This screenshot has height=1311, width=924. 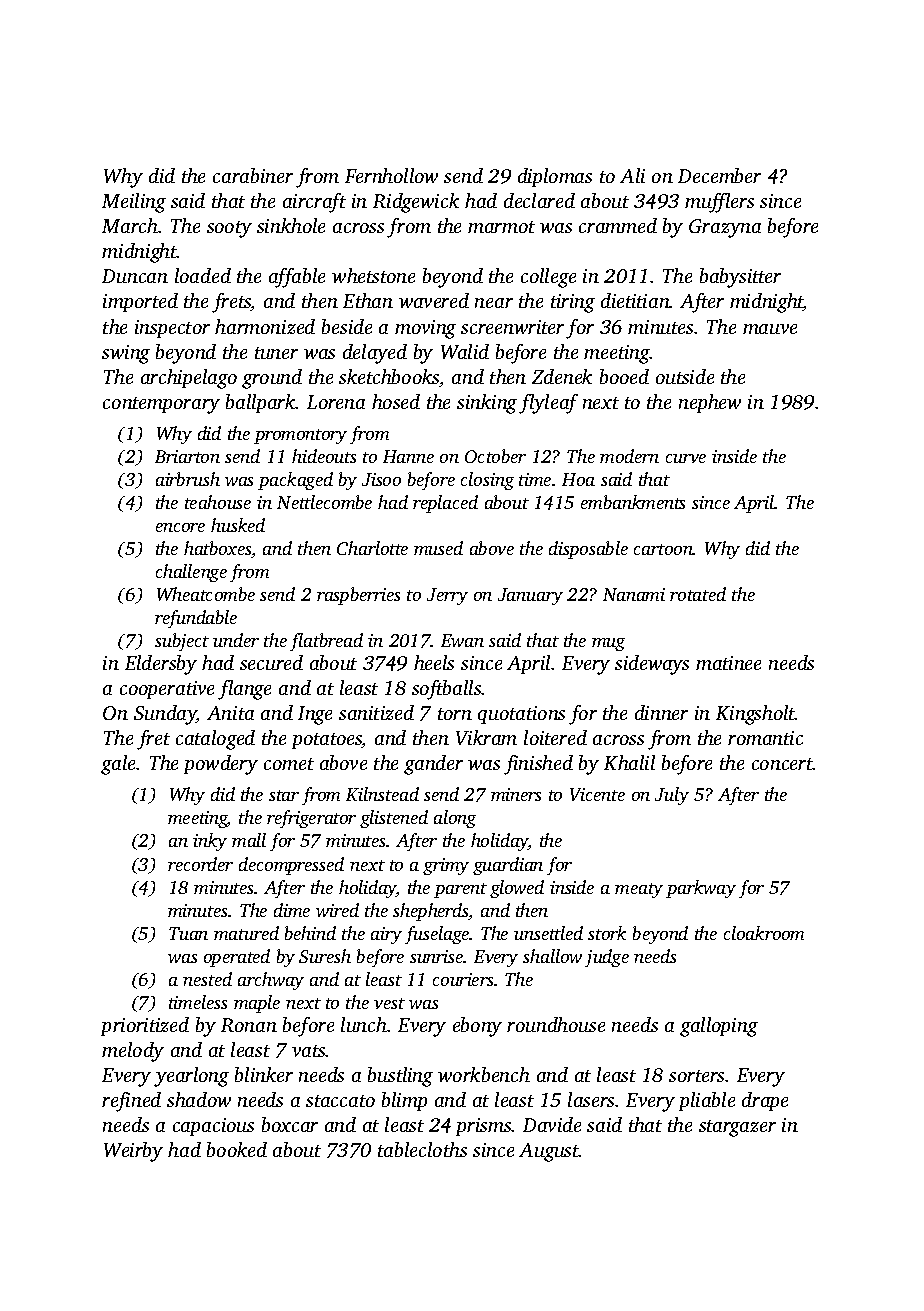 What do you see at coordinates (237, 1149) in the screenshot?
I see `booked` at bounding box center [237, 1149].
